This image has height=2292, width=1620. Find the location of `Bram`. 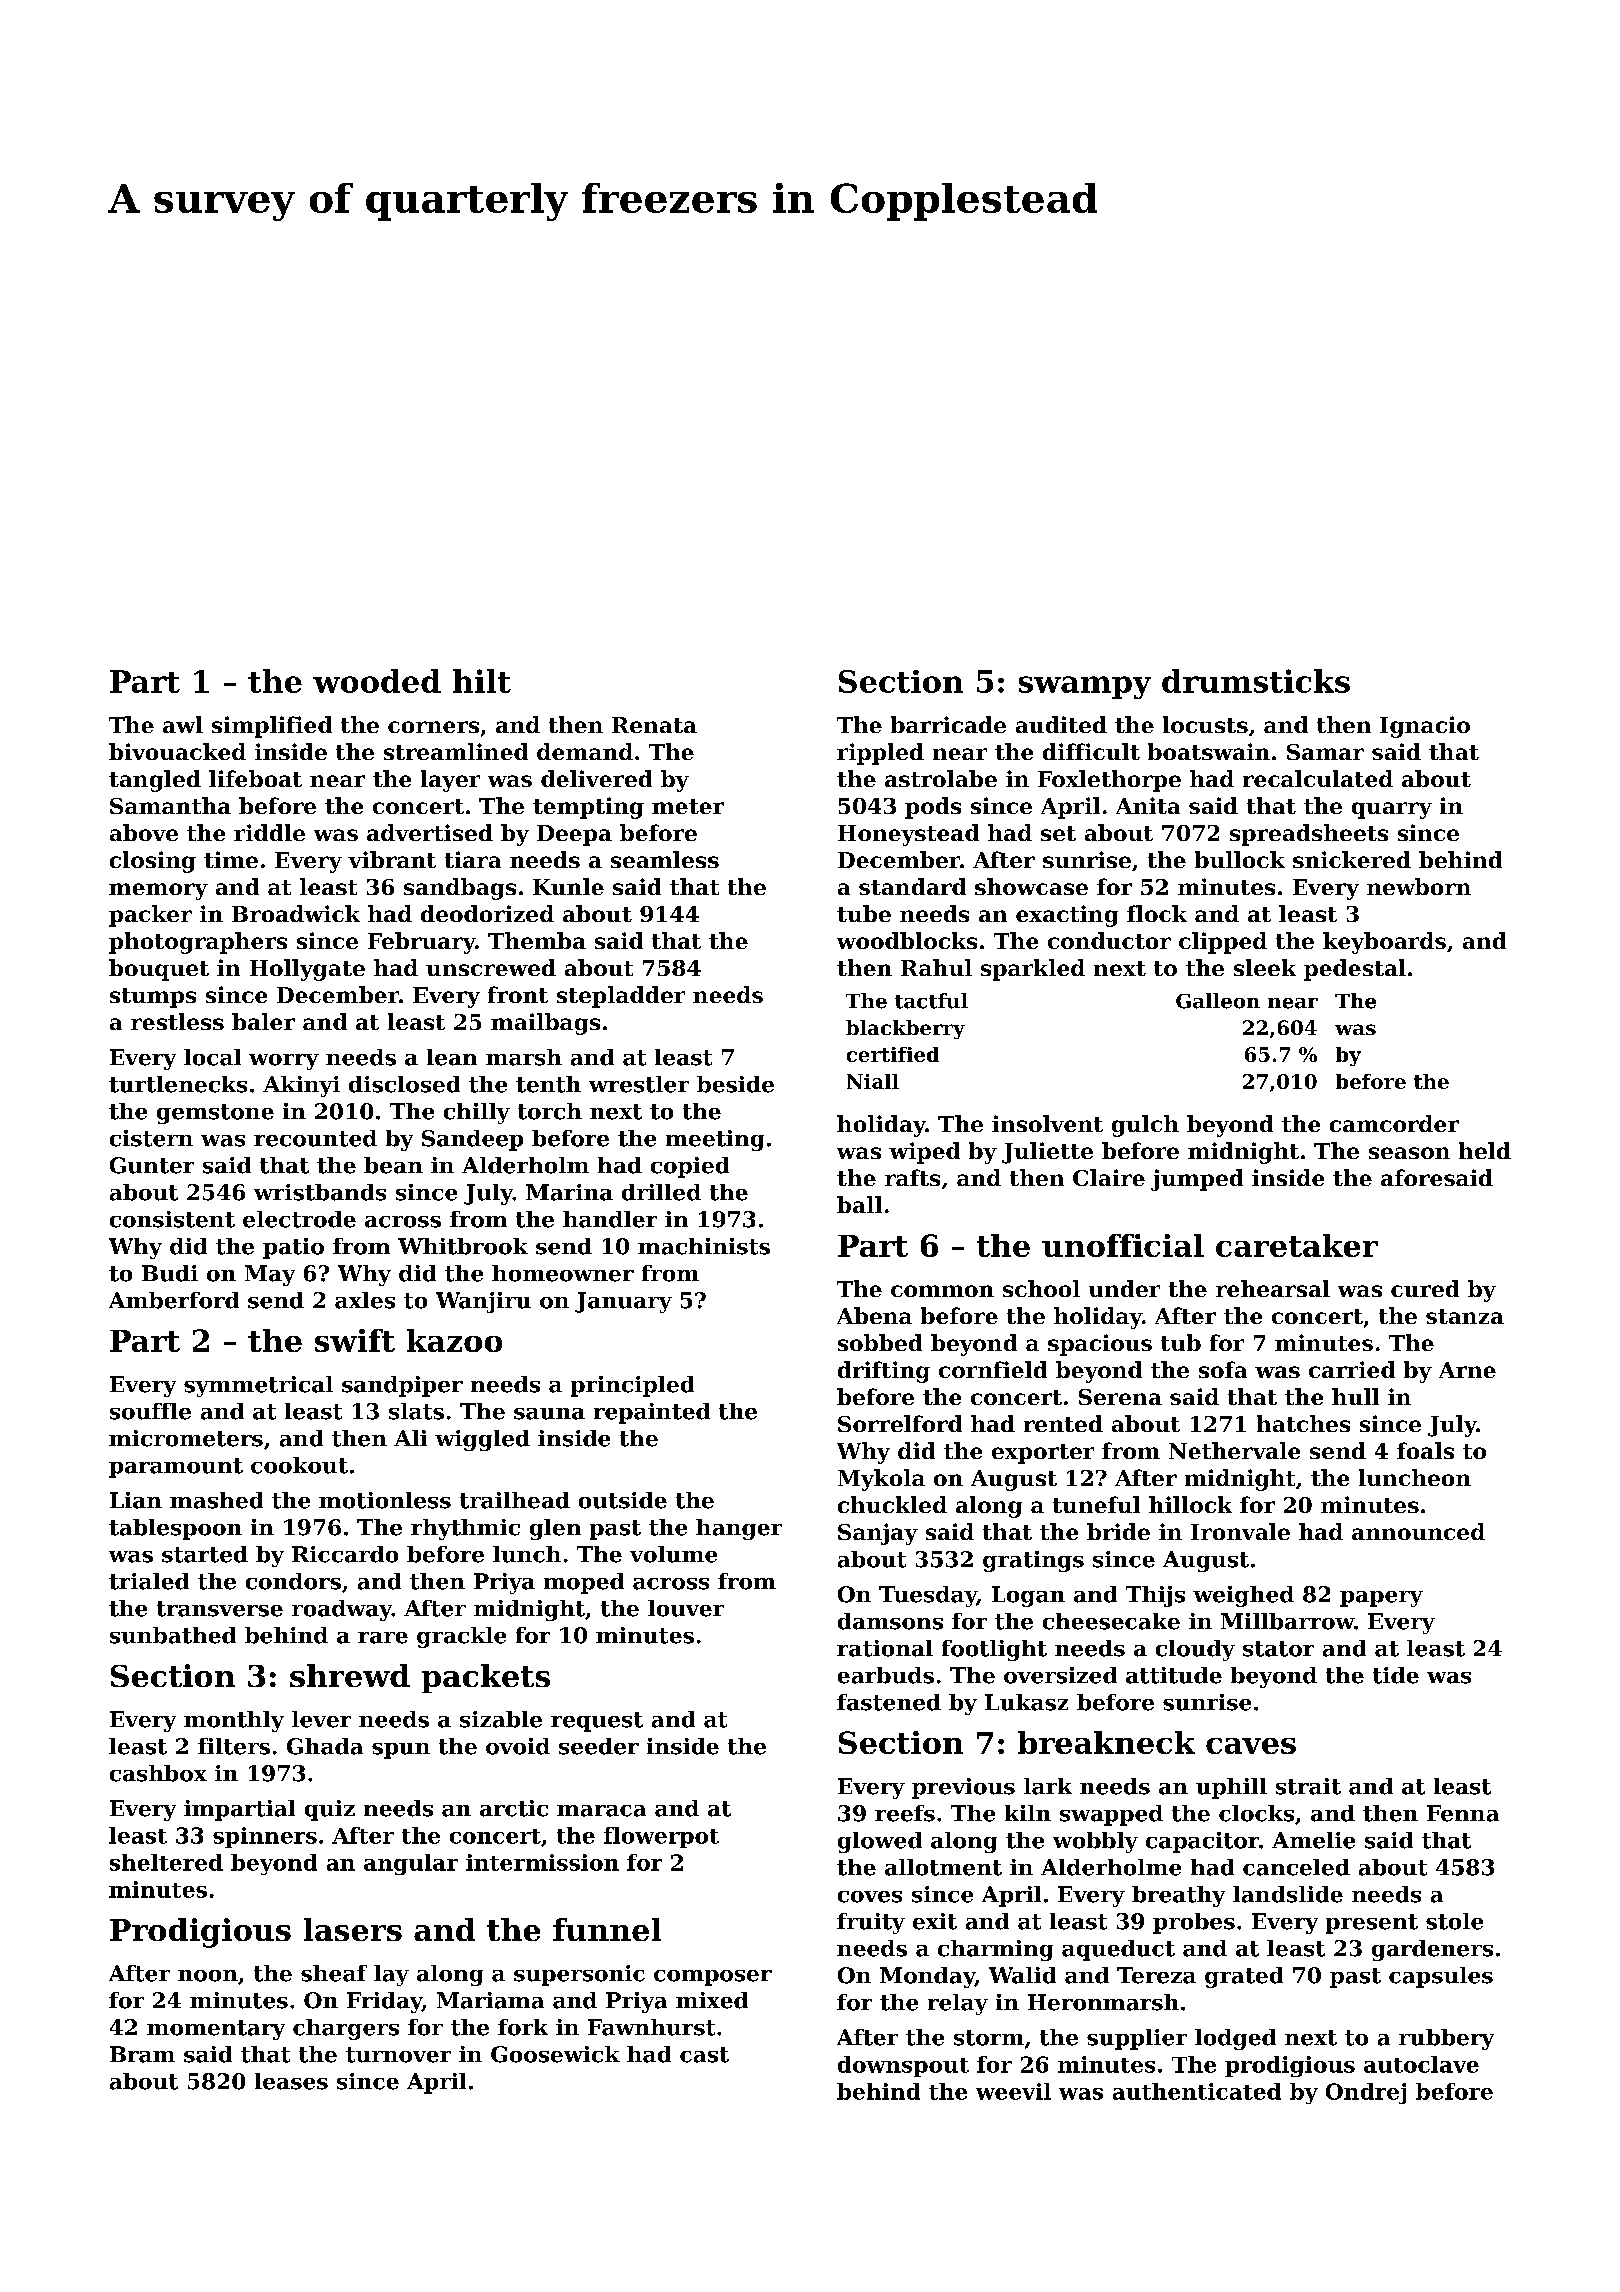

Bram is located at coordinates (142, 2054).
